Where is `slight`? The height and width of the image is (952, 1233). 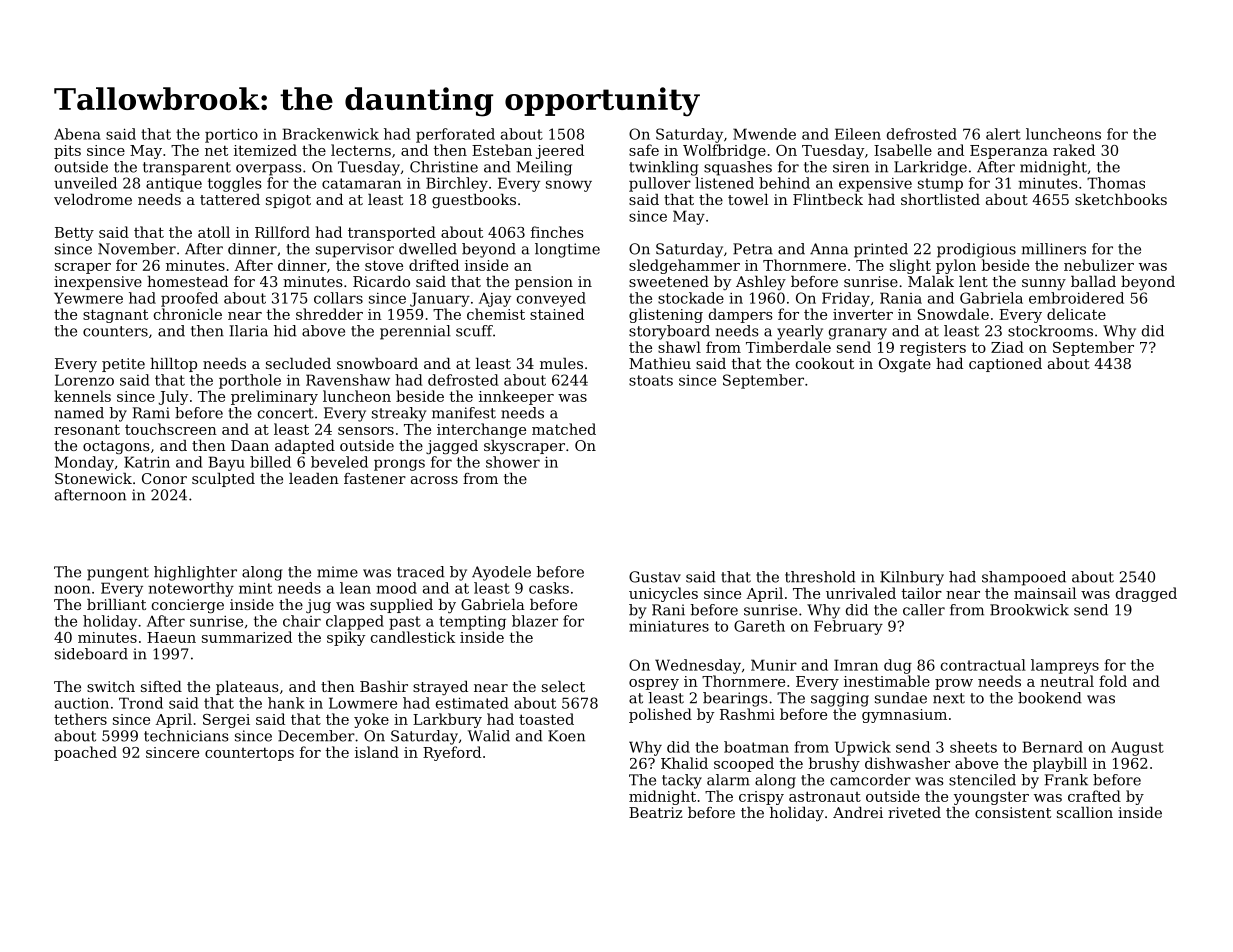
slight is located at coordinates (910, 266).
